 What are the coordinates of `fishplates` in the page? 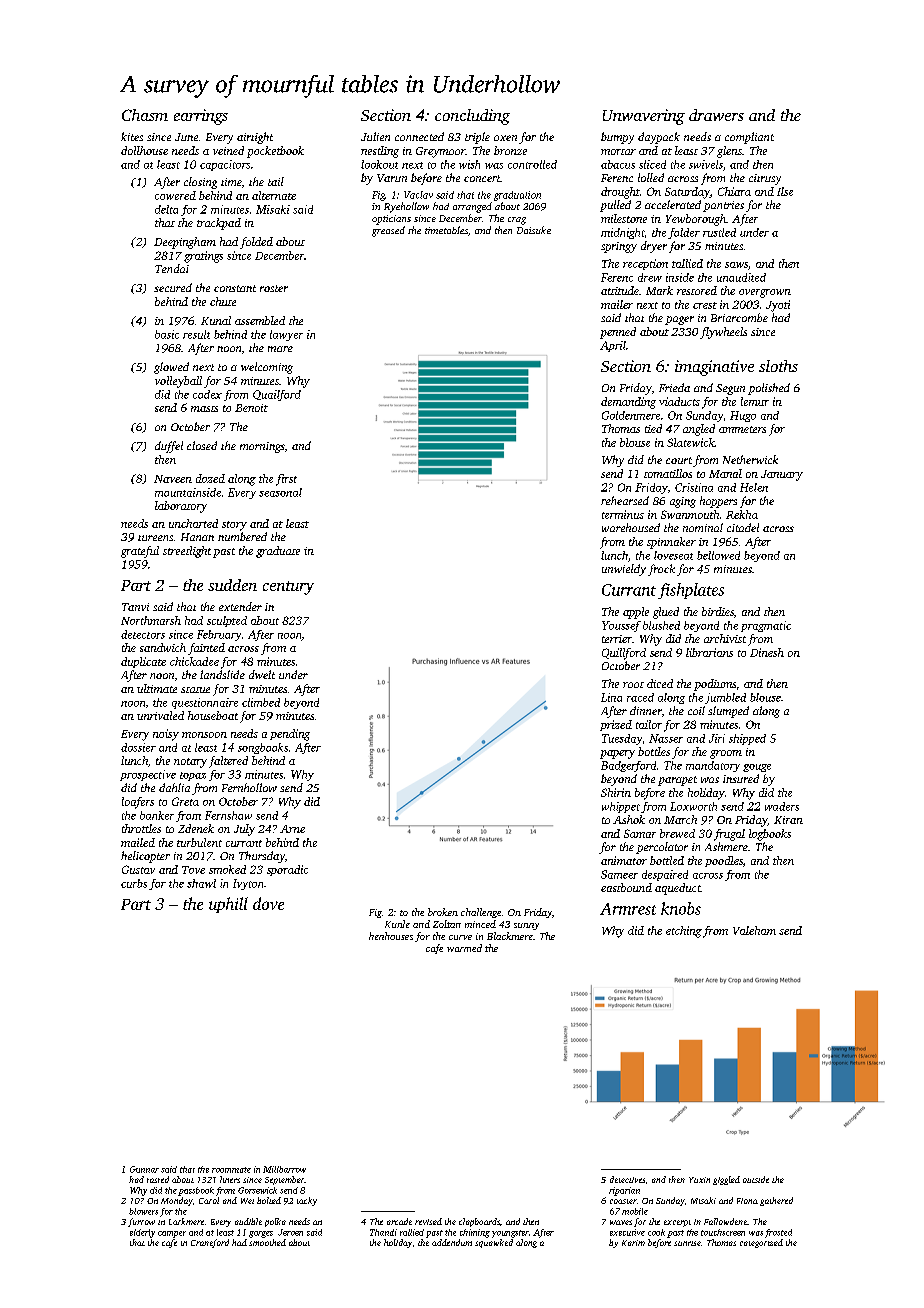 It's located at (691, 591).
